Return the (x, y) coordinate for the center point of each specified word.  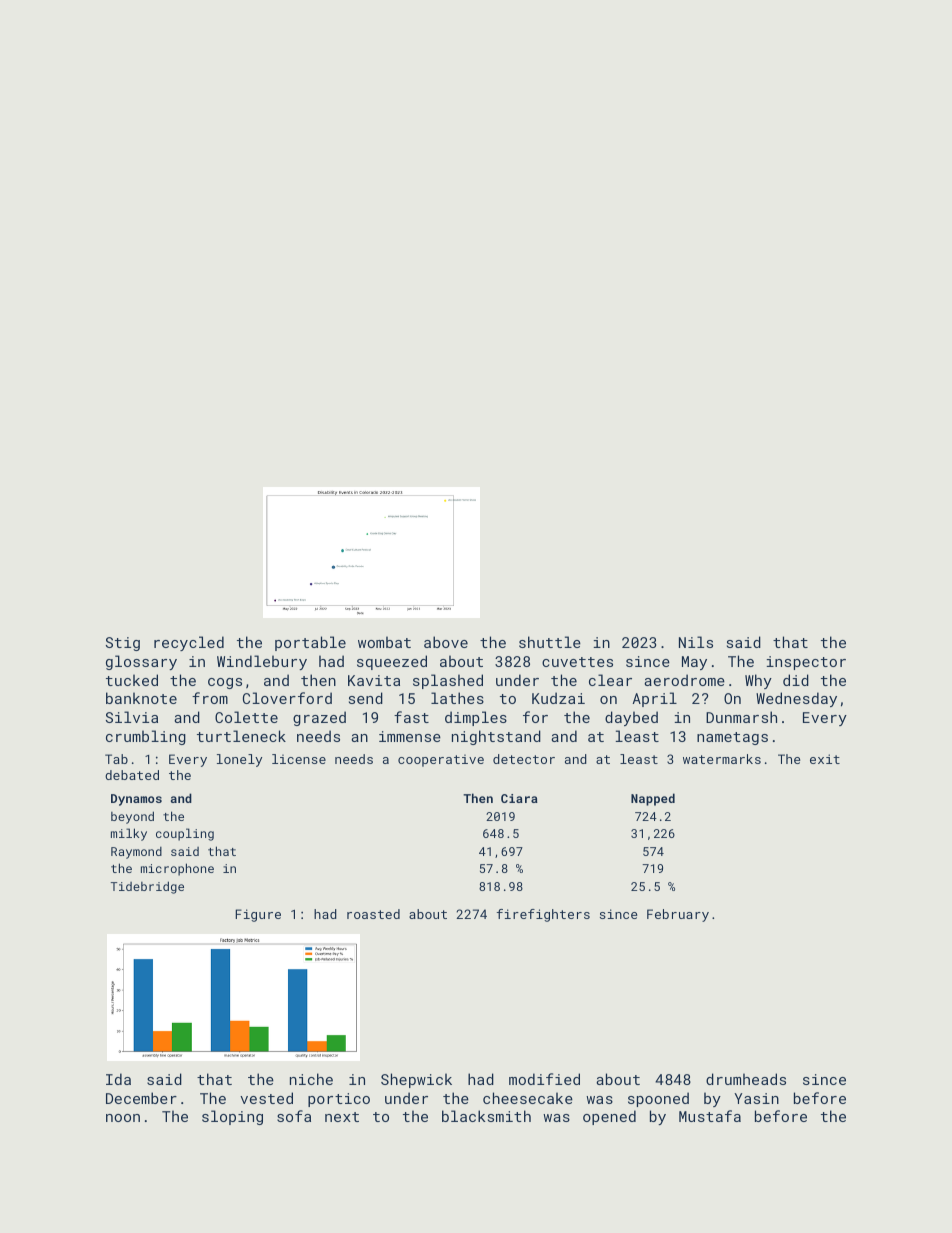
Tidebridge (147, 887)
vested (266, 1098)
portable (310, 643)
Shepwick (416, 1080)
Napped (653, 799)
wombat (384, 642)
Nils (696, 642)
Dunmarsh (741, 717)
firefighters (543, 915)
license (299, 759)
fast (411, 717)
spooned (658, 1099)
